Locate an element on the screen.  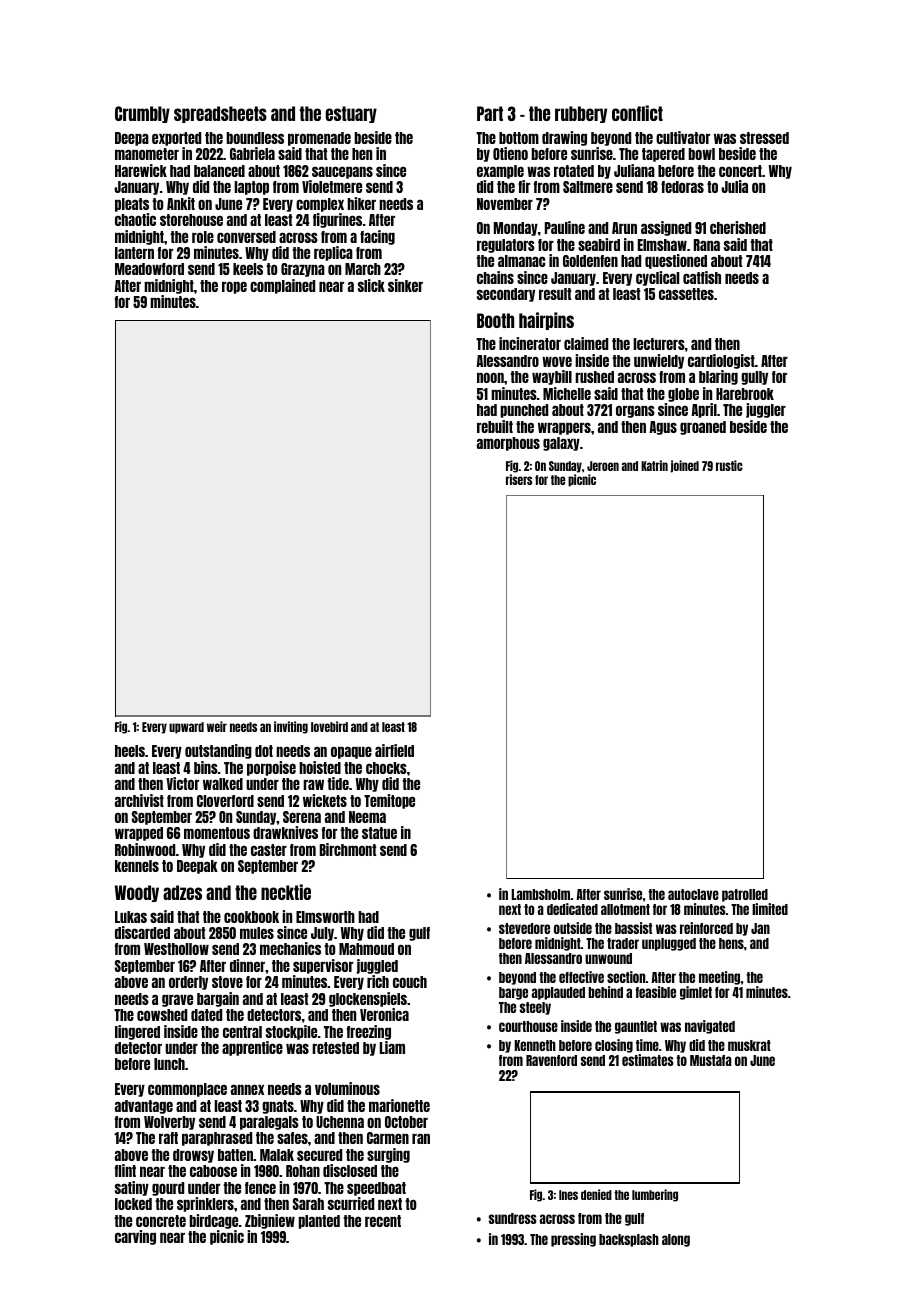
Crumbly is located at coordinates (142, 114).
